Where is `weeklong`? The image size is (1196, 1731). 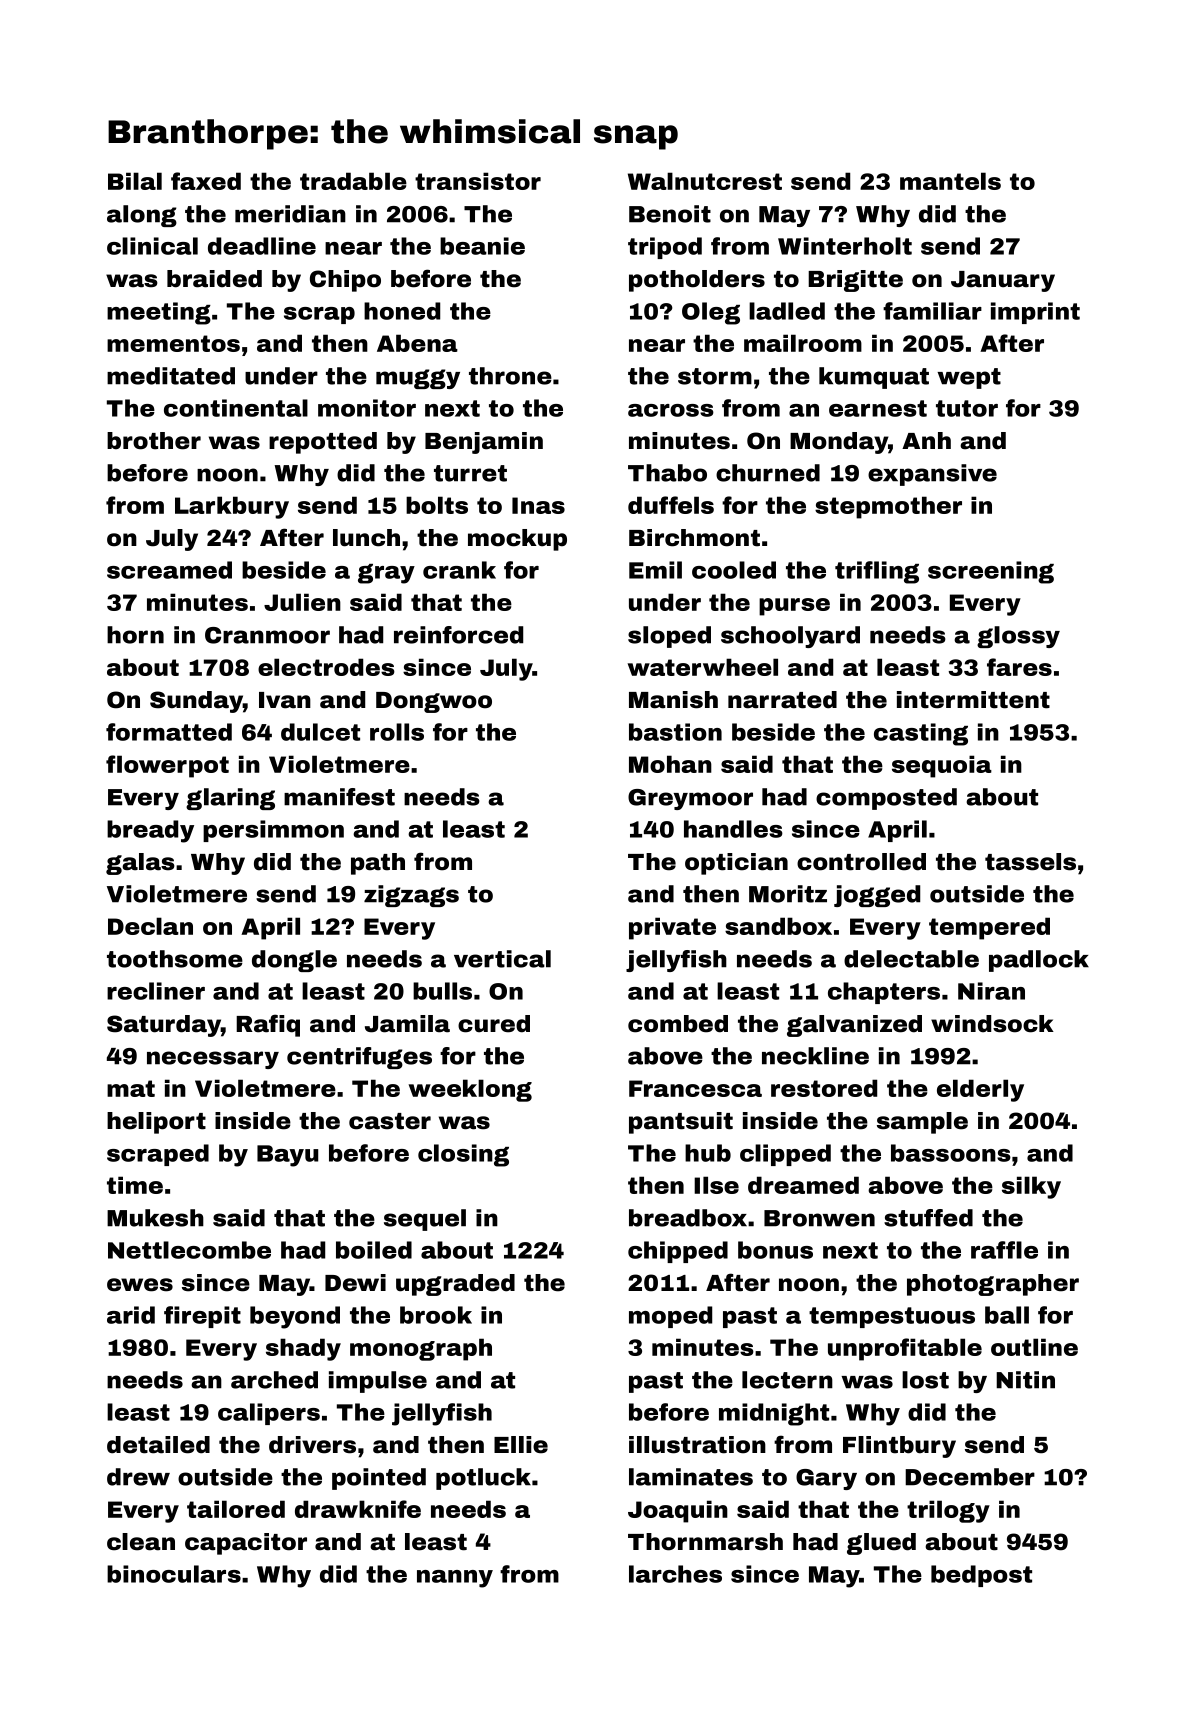
weeklong is located at coordinates (470, 1090).
